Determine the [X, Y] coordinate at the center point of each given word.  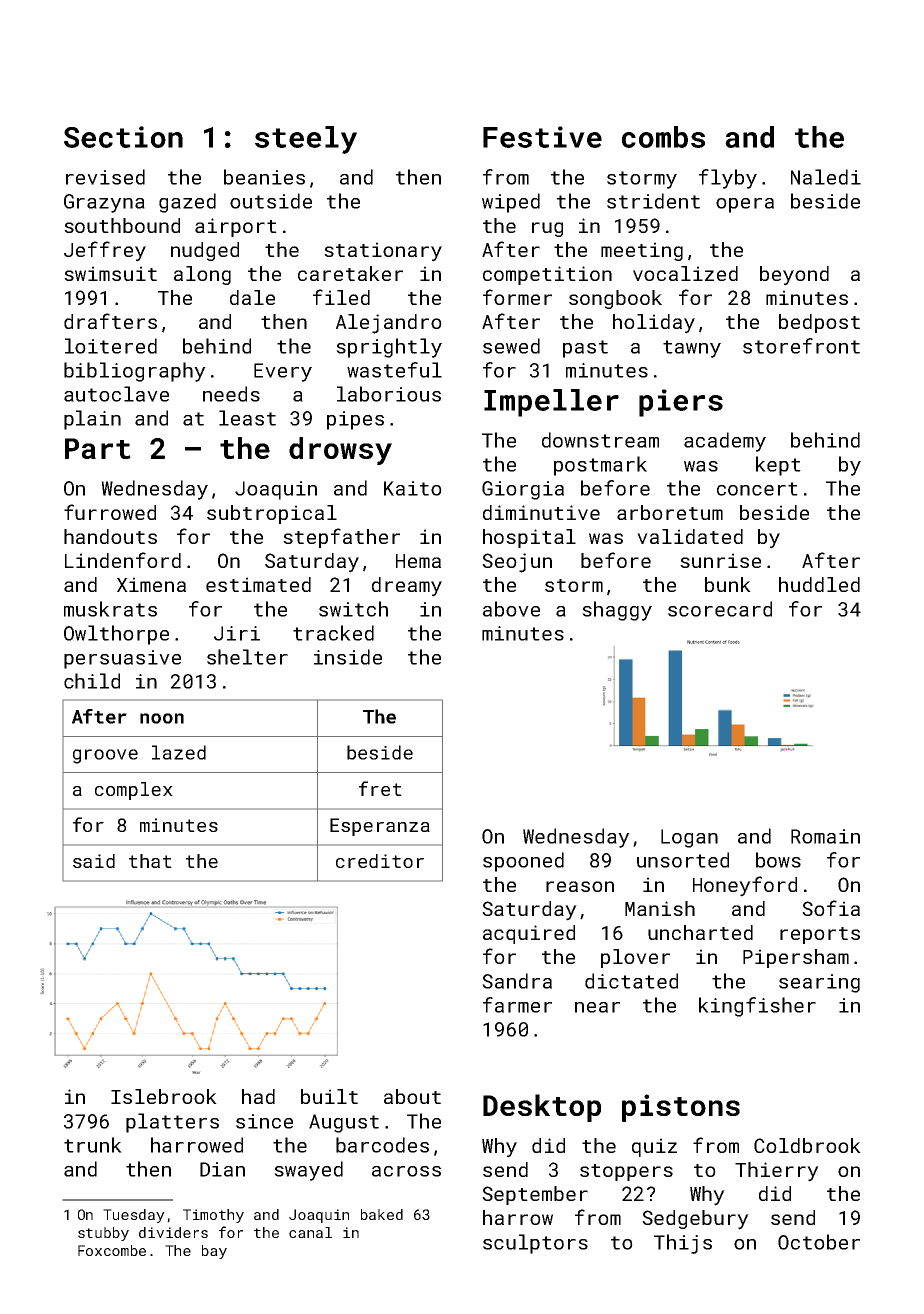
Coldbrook [807, 1145]
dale [252, 297]
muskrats [110, 609]
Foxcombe [112, 1250]
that [150, 861]
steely [306, 140]
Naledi [826, 177]
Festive [542, 137]
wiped [511, 203]
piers [681, 403]
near [597, 1007]
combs [663, 137]
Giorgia [523, 490]
